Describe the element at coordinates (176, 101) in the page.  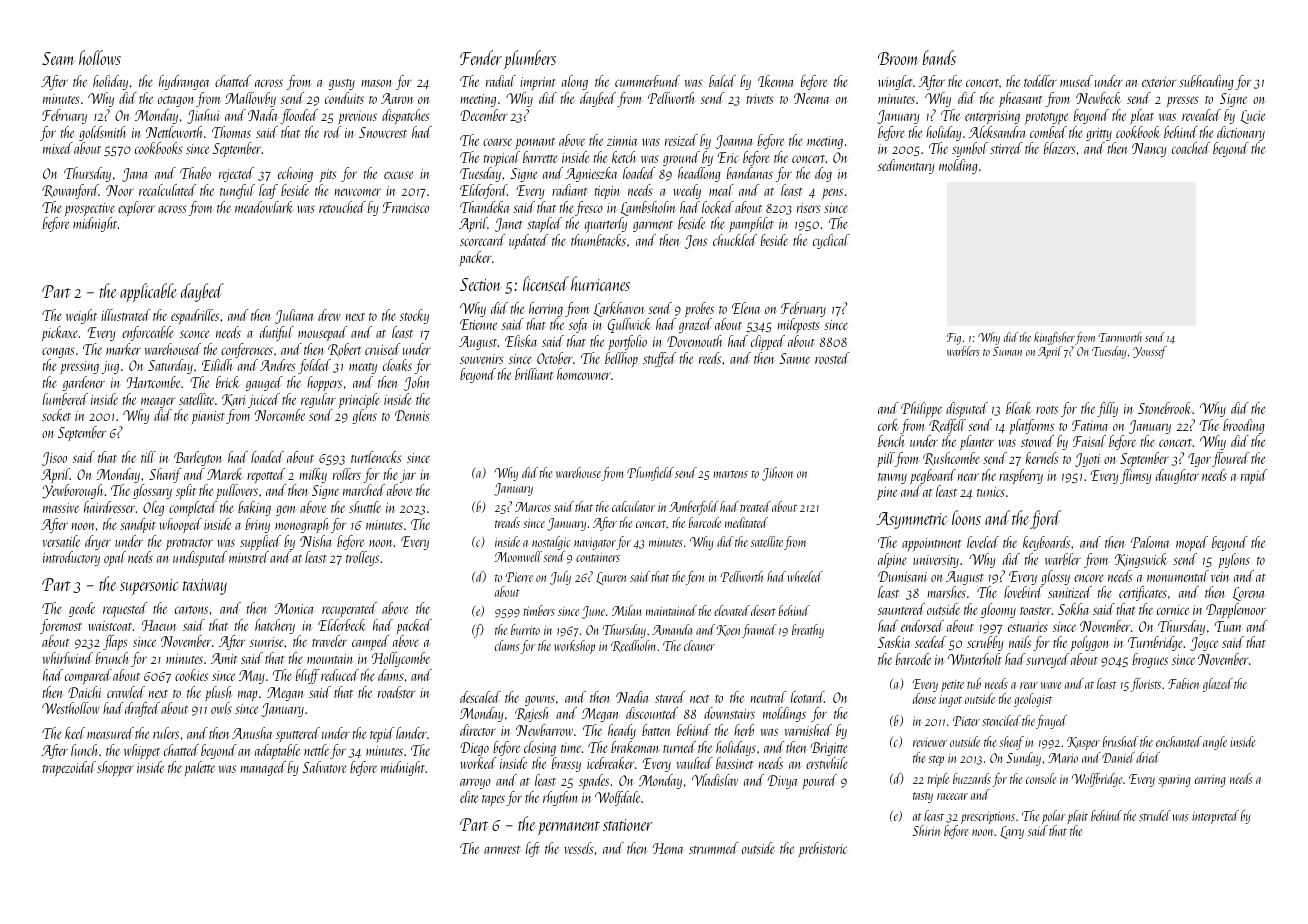
I see `octagon` at that location.
